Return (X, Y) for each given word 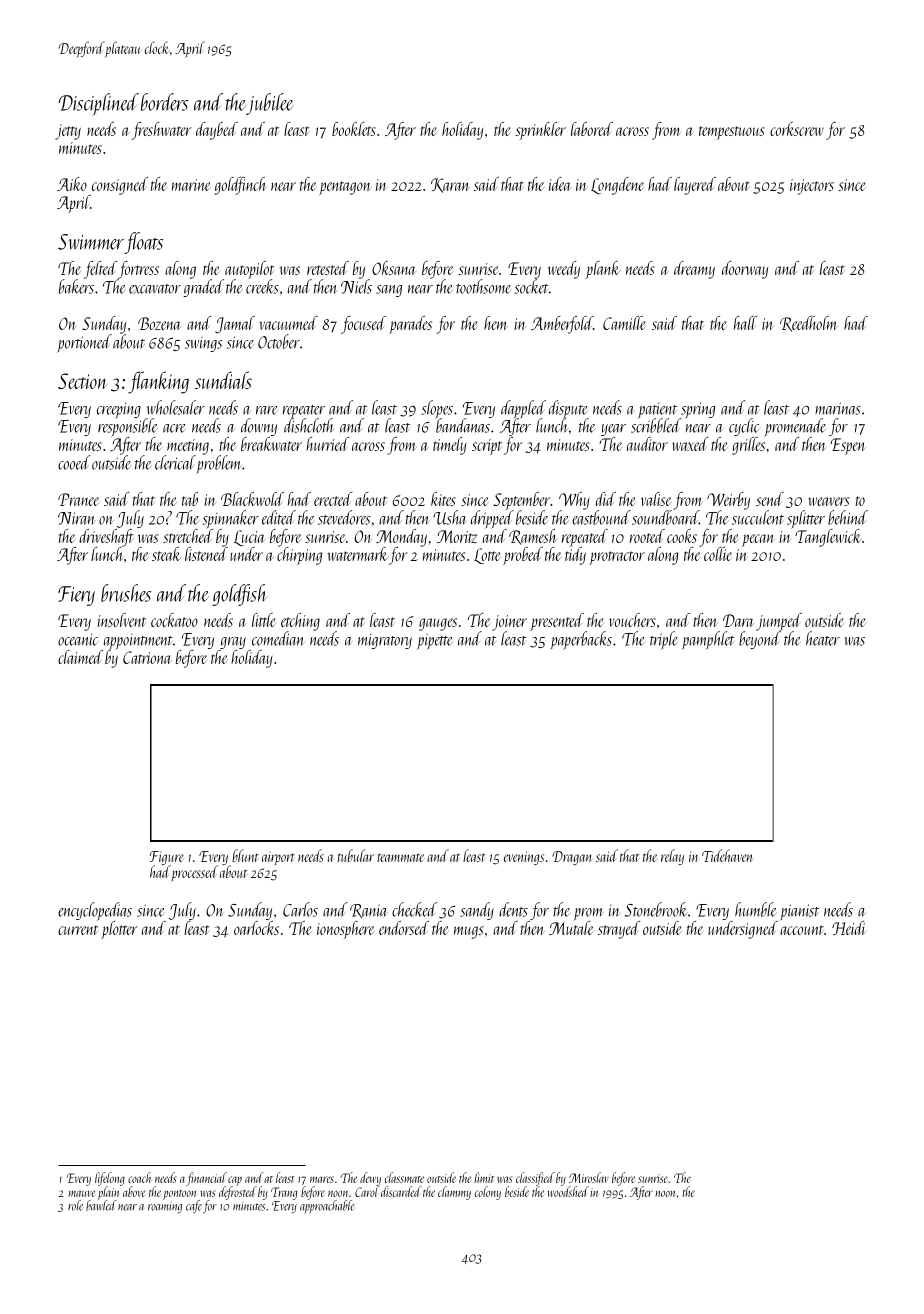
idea (560, 184)
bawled (101, 1205)
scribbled (655, 426)
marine (191, 185)
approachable (327, 1207)
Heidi (849, 928)
